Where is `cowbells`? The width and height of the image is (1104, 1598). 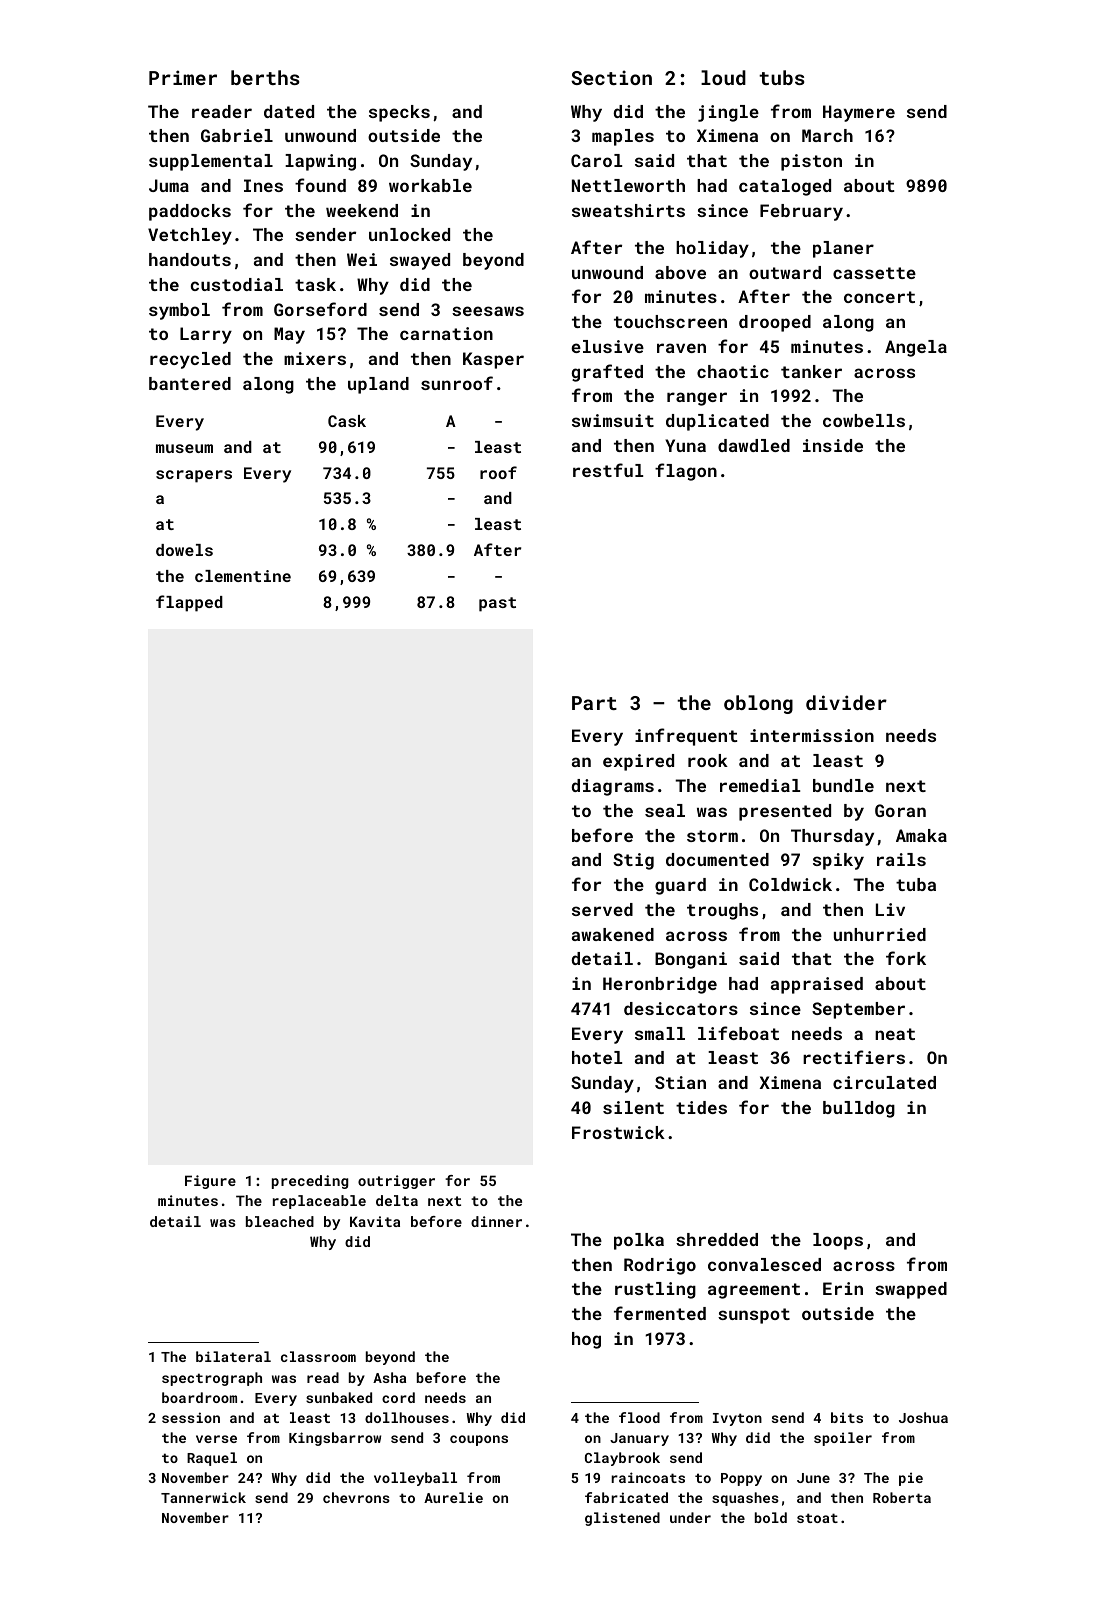
cowbells is located at coordinates (864, 420).
